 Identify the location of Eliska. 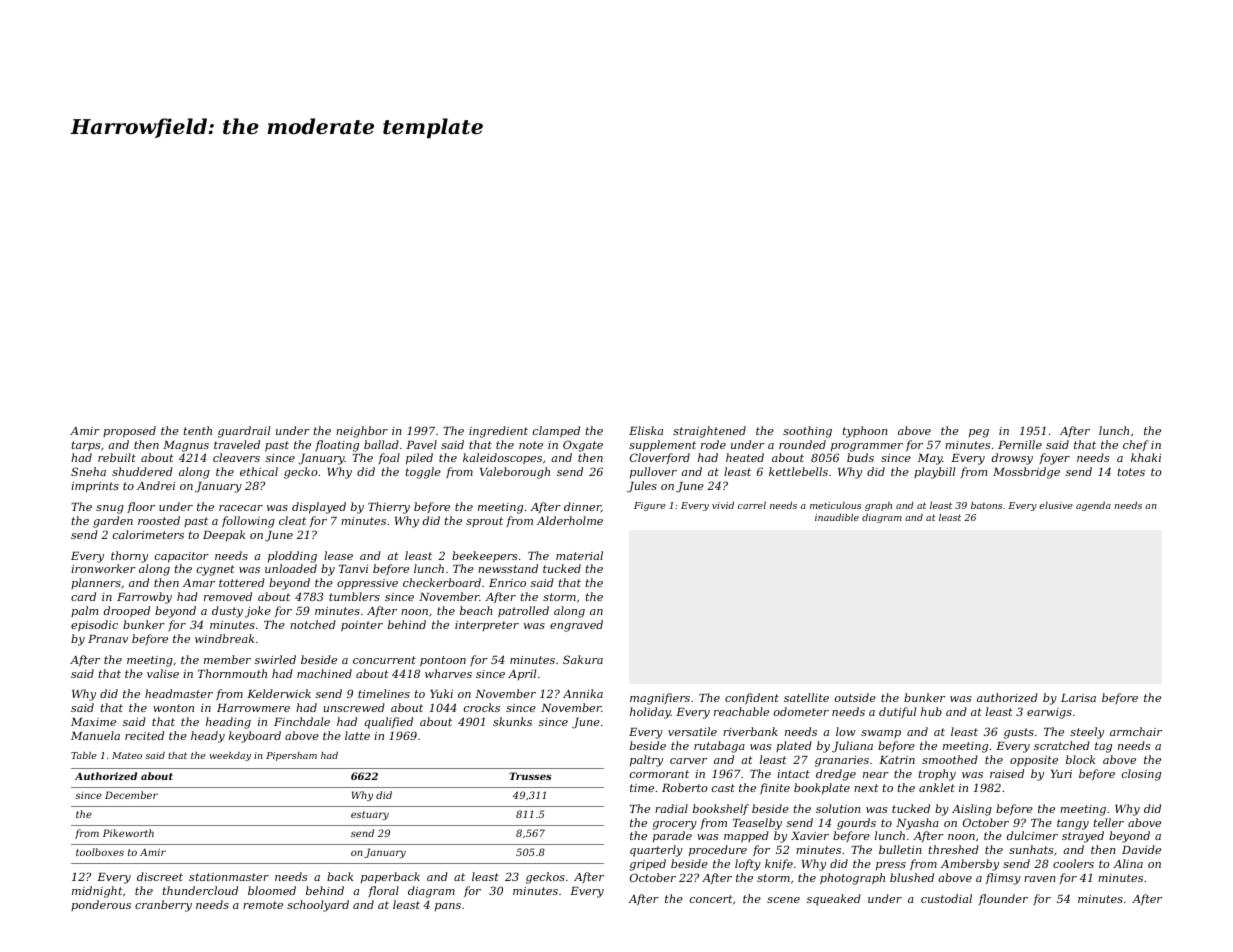
(646, 430).
